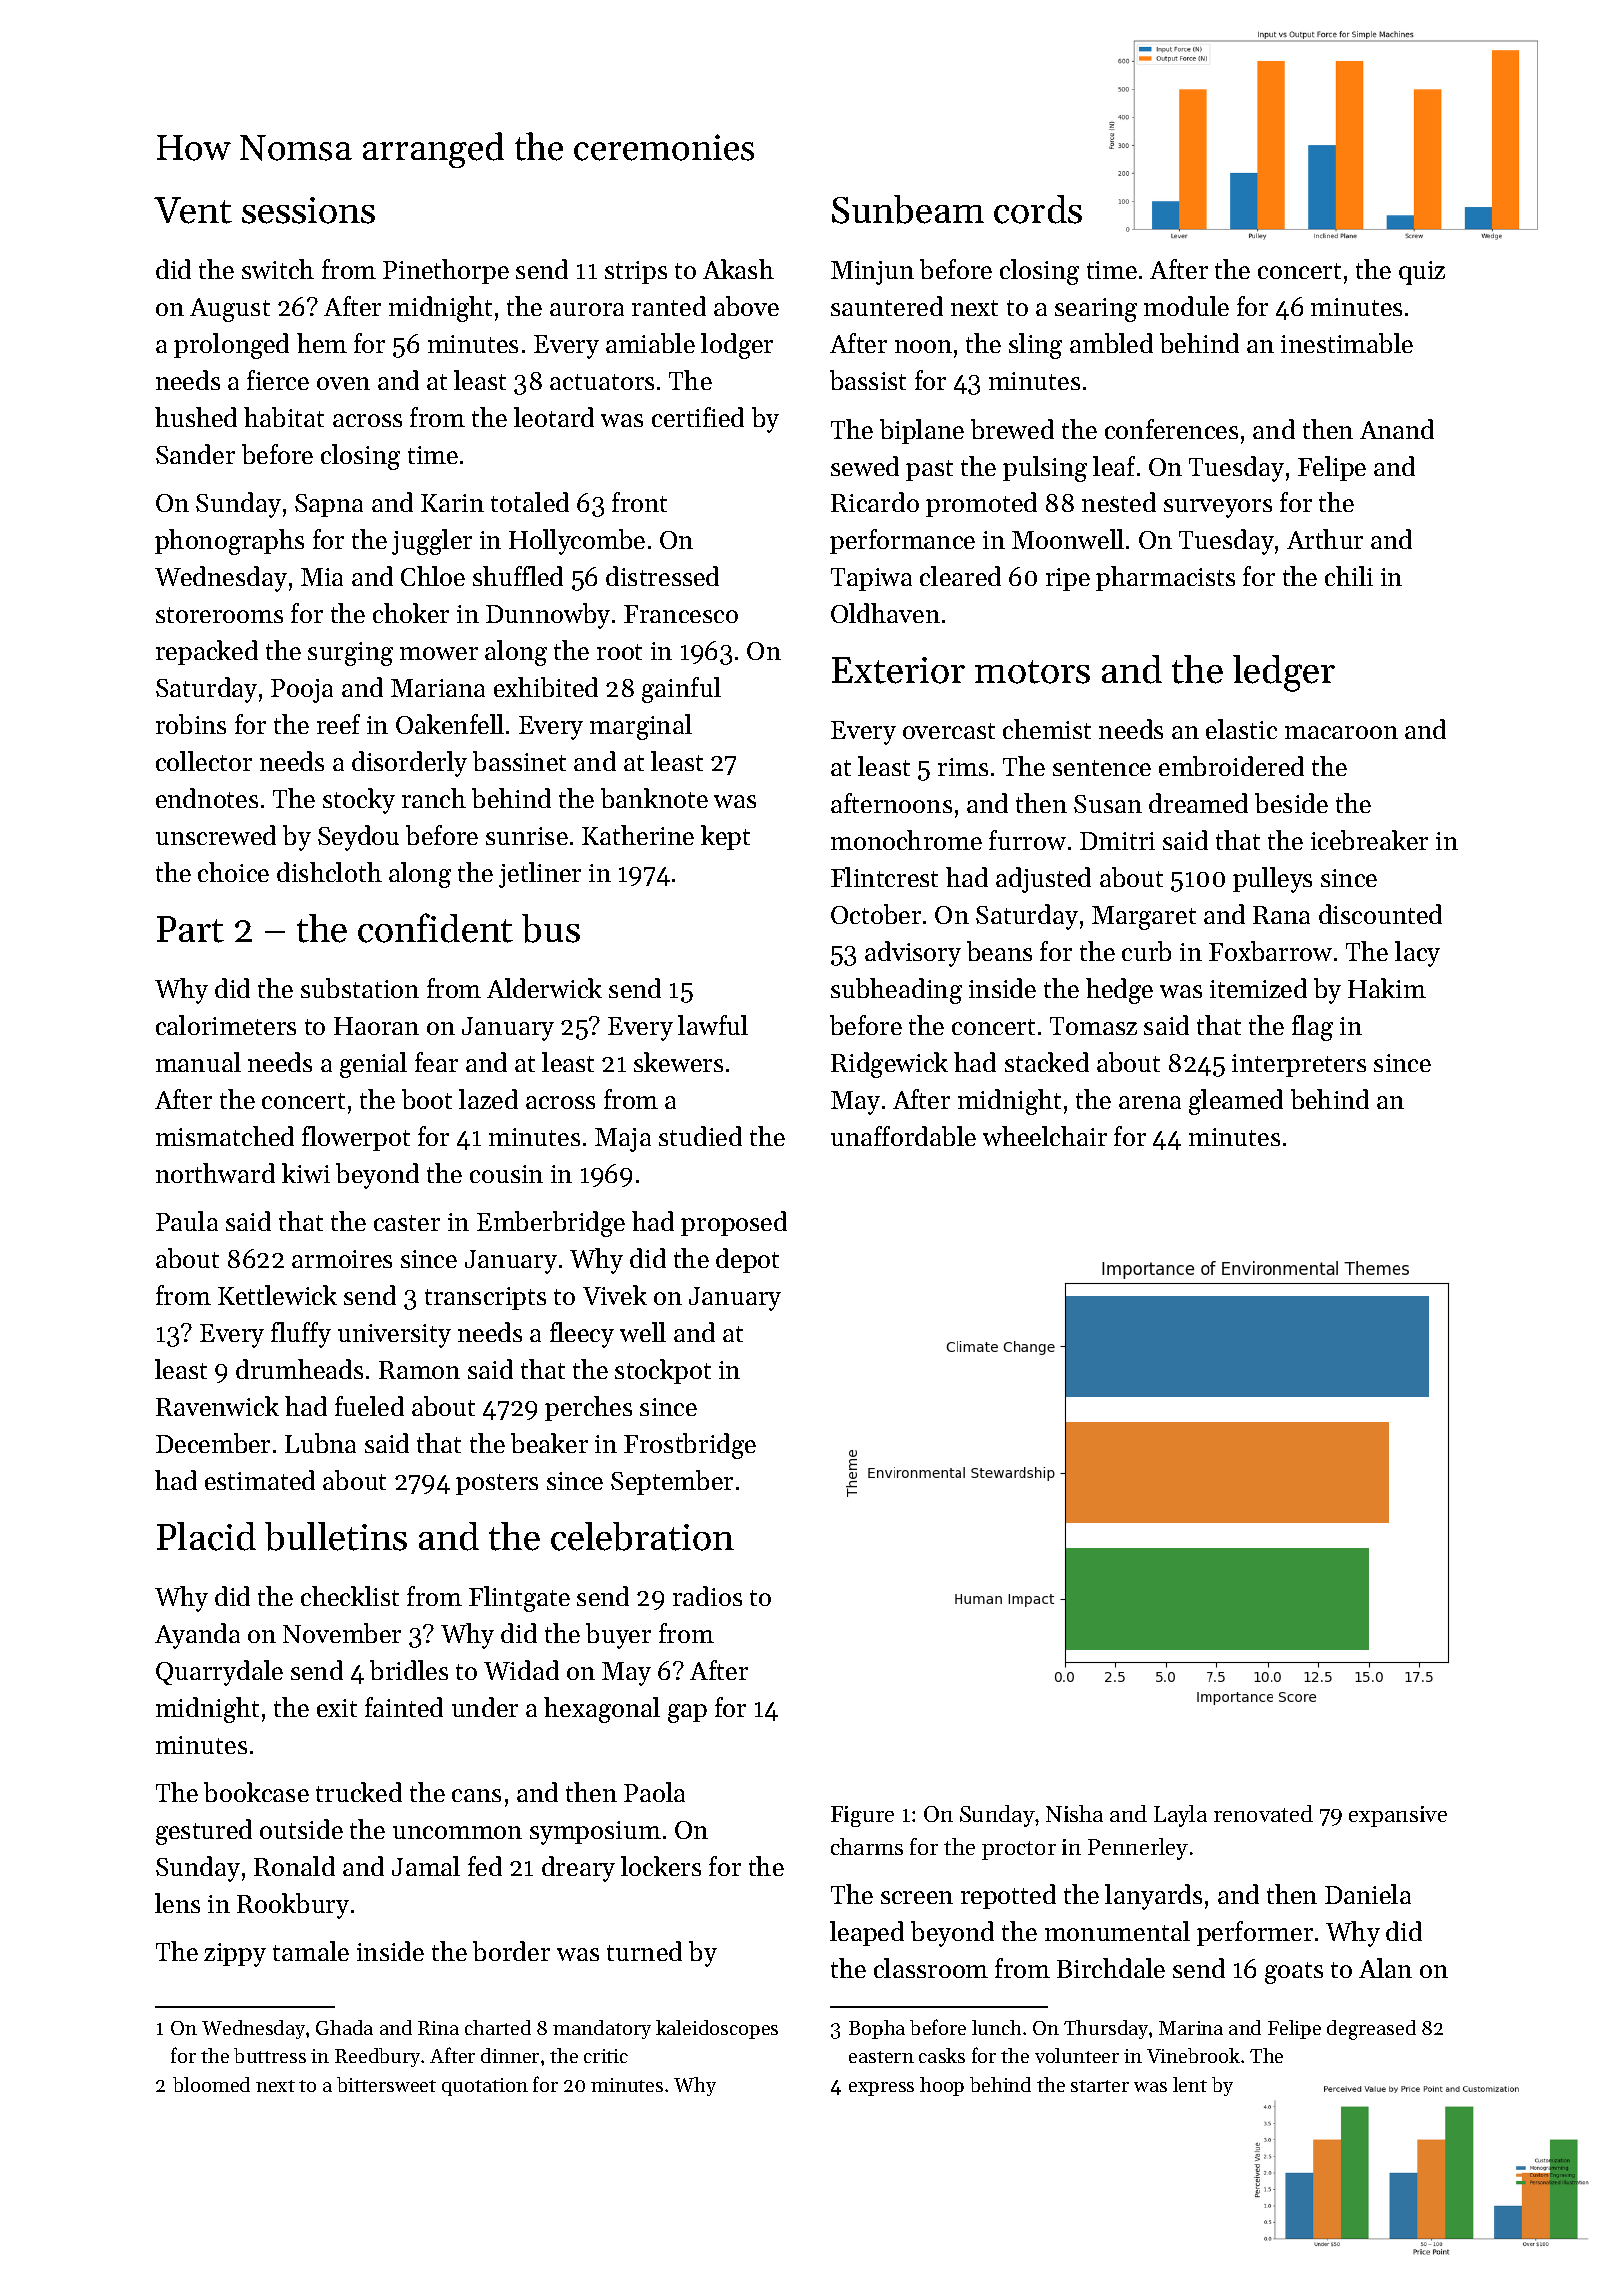 Image resolution: width=1620 pixels, height=2292 pixels. I want to click on depot, so click(747, 1260).
